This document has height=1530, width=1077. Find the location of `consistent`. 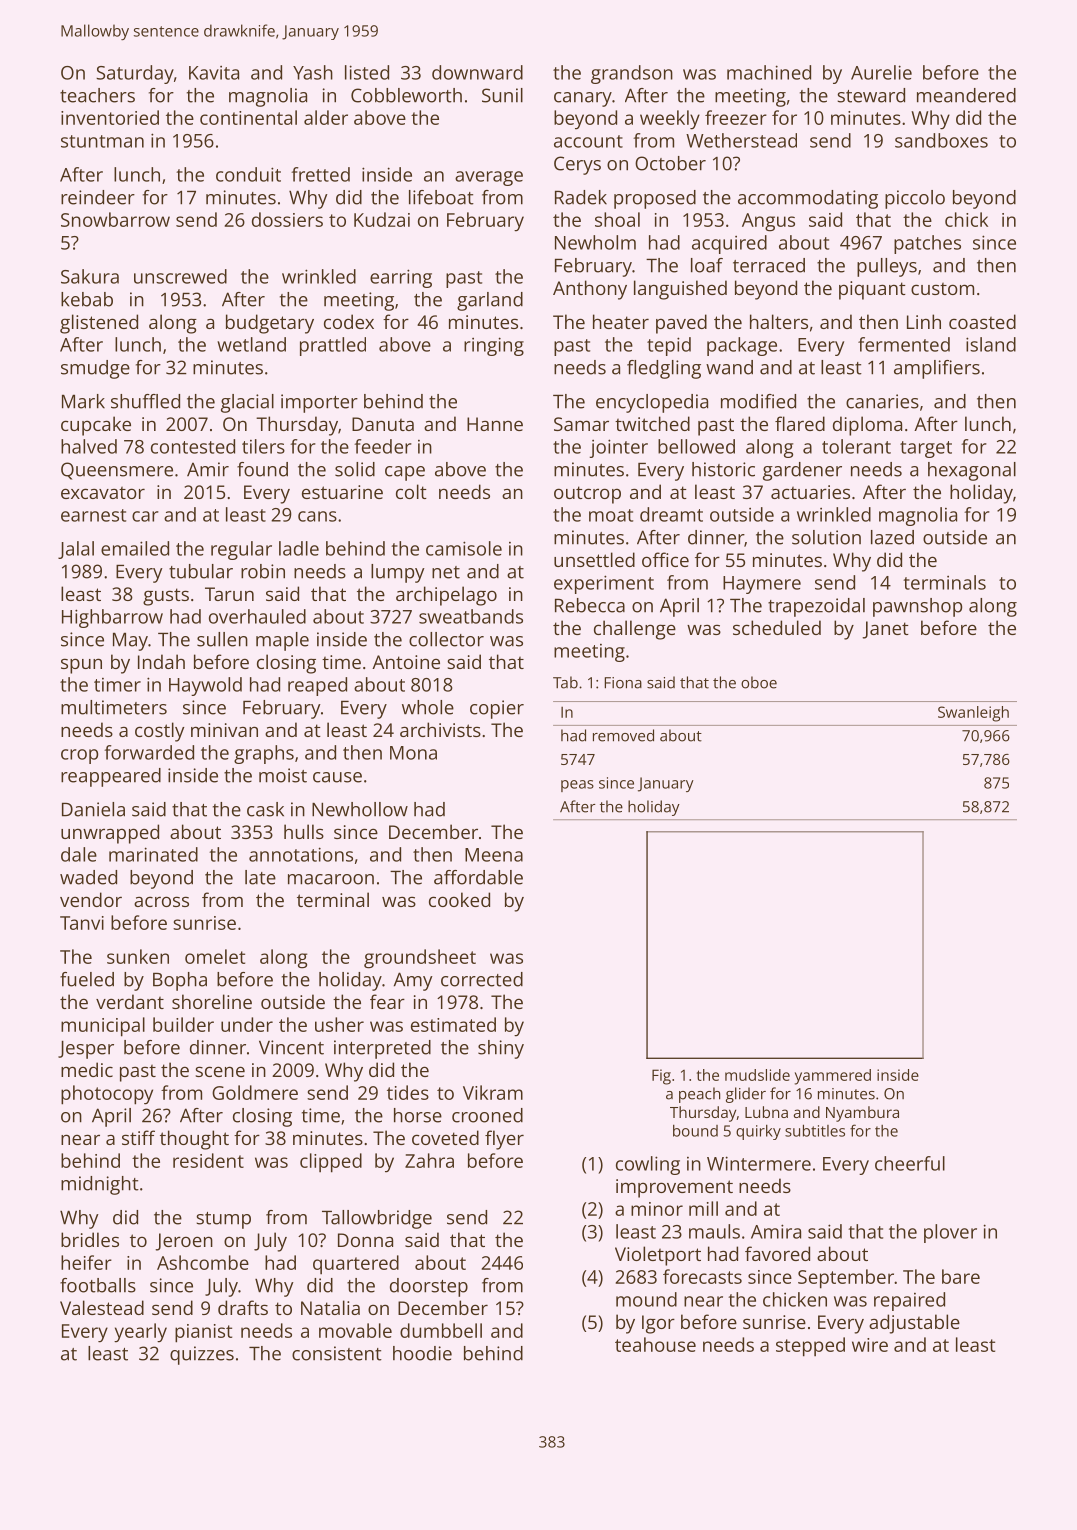

consistent is located at coordinates (337, 1353).
